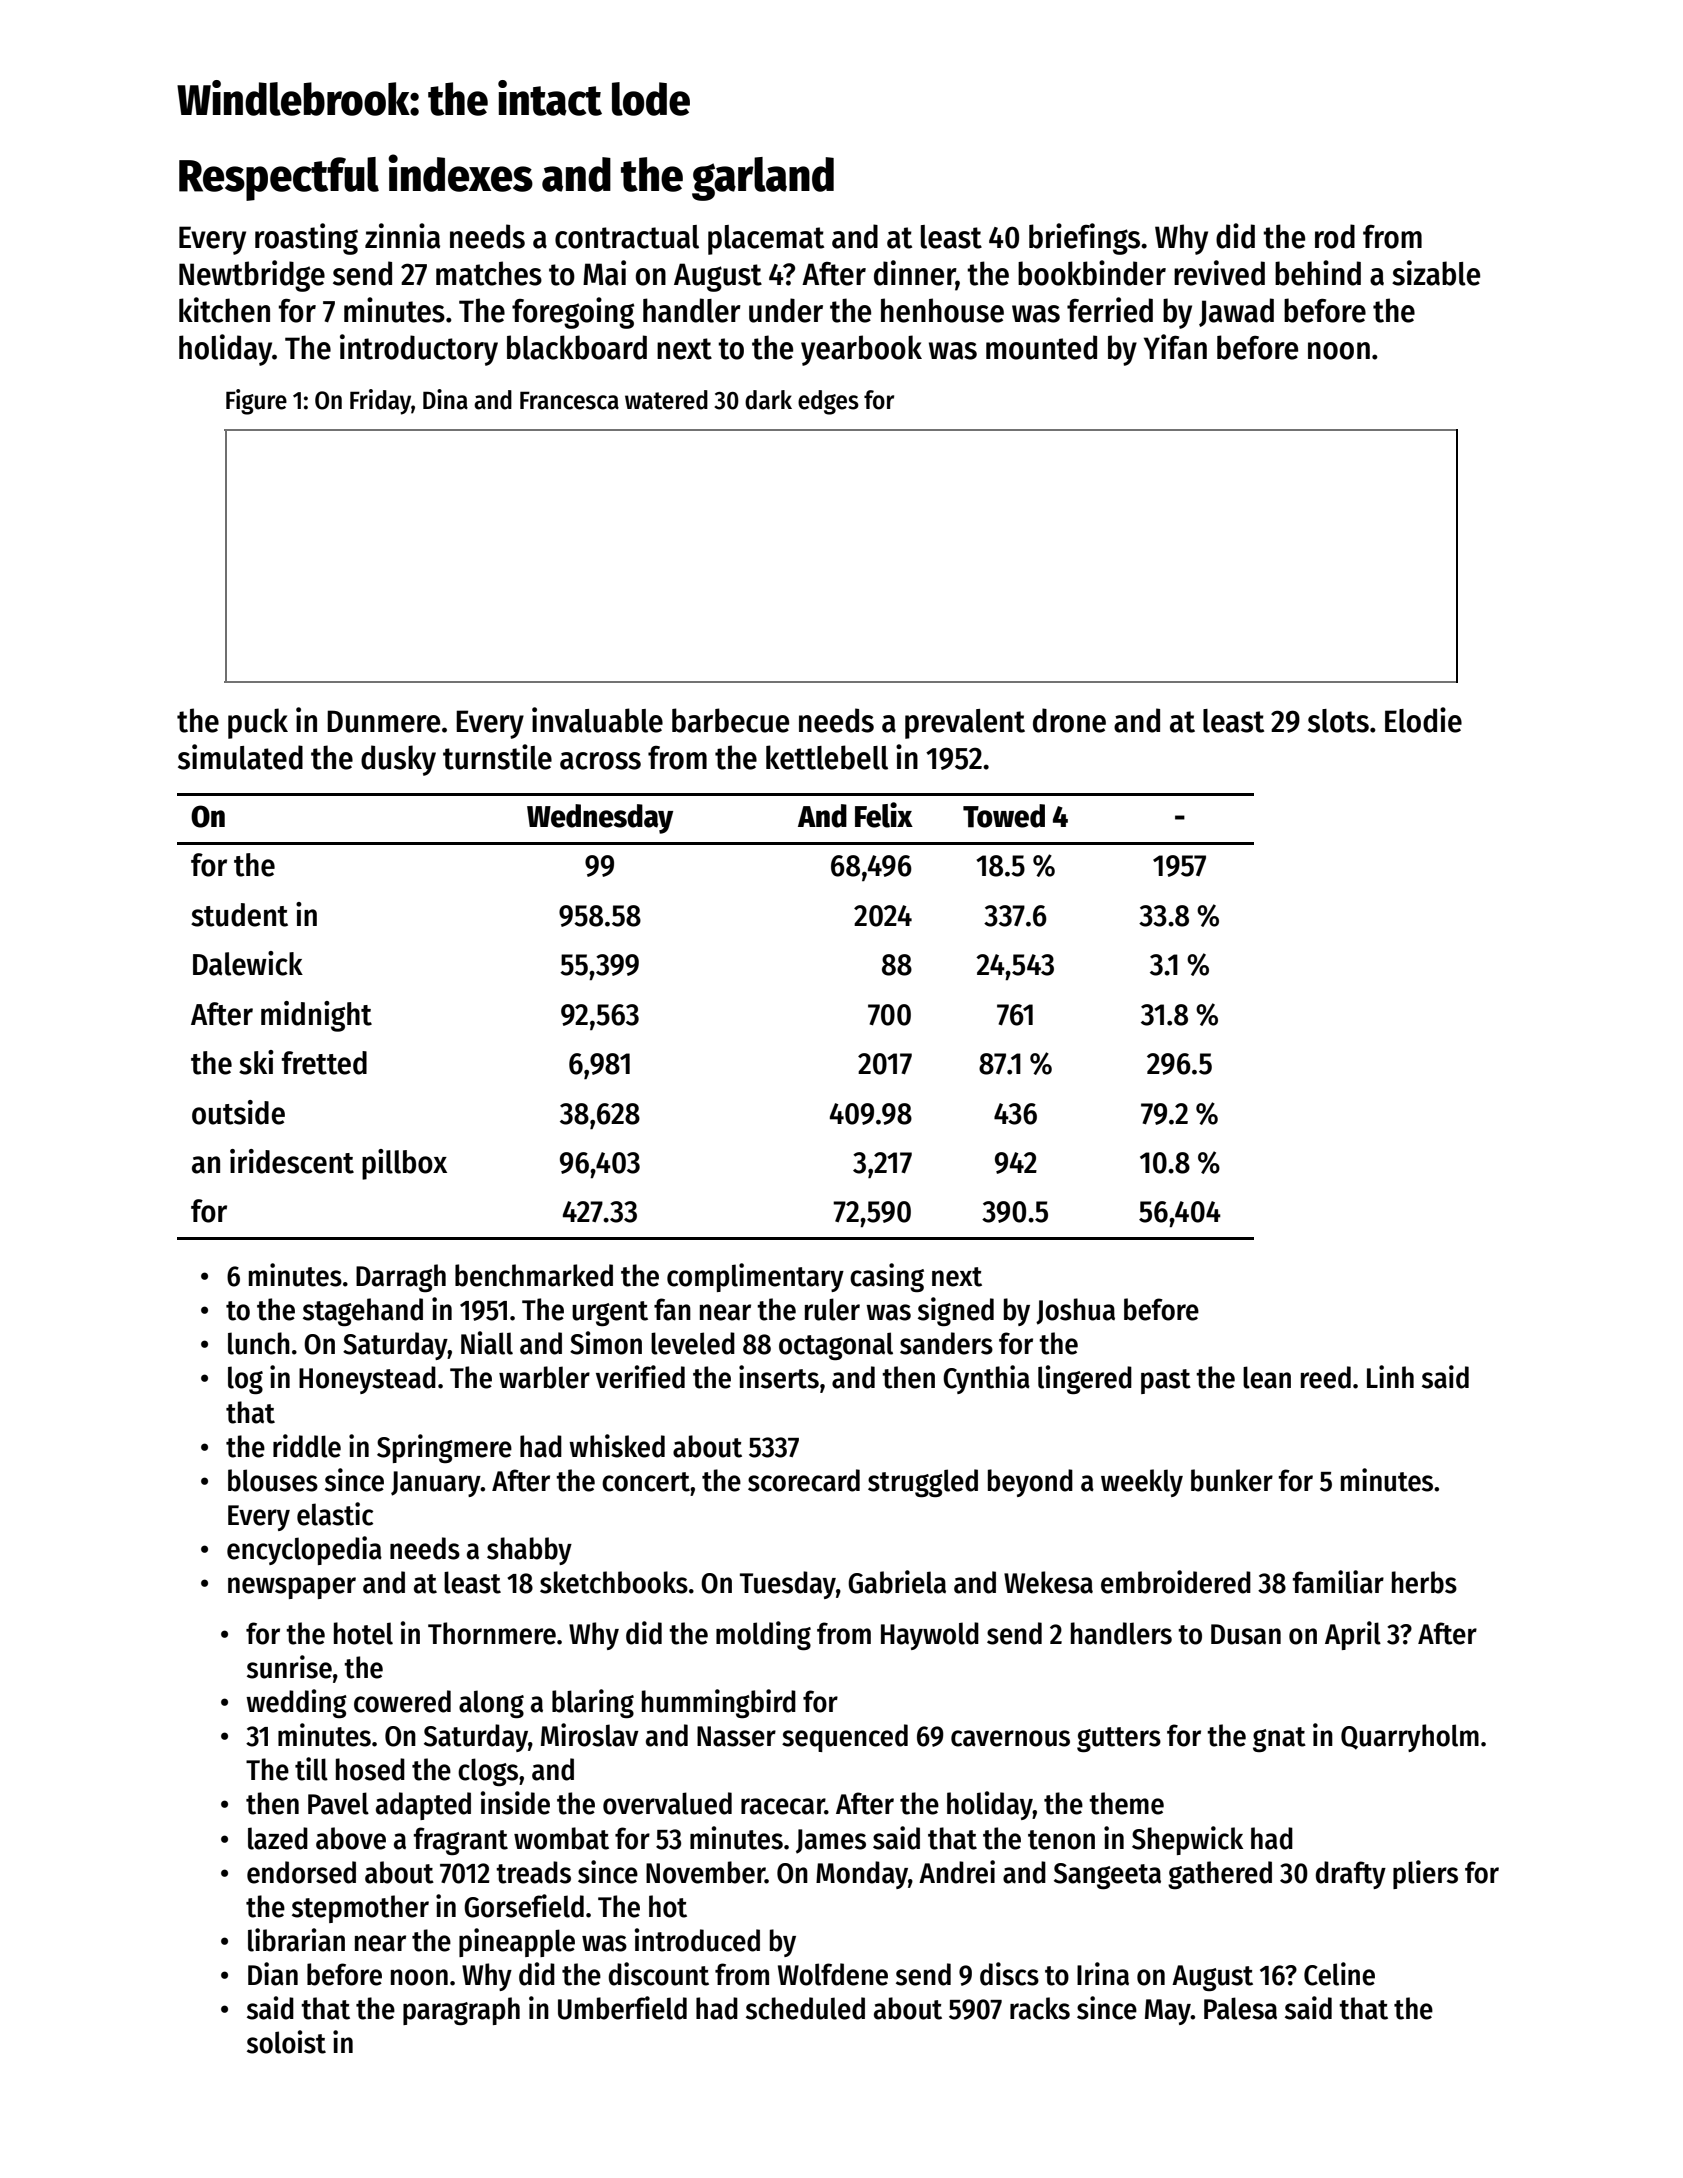 This screenshot has height=2178, width=1683. I want to click on briefings, so click(1084, 239).
